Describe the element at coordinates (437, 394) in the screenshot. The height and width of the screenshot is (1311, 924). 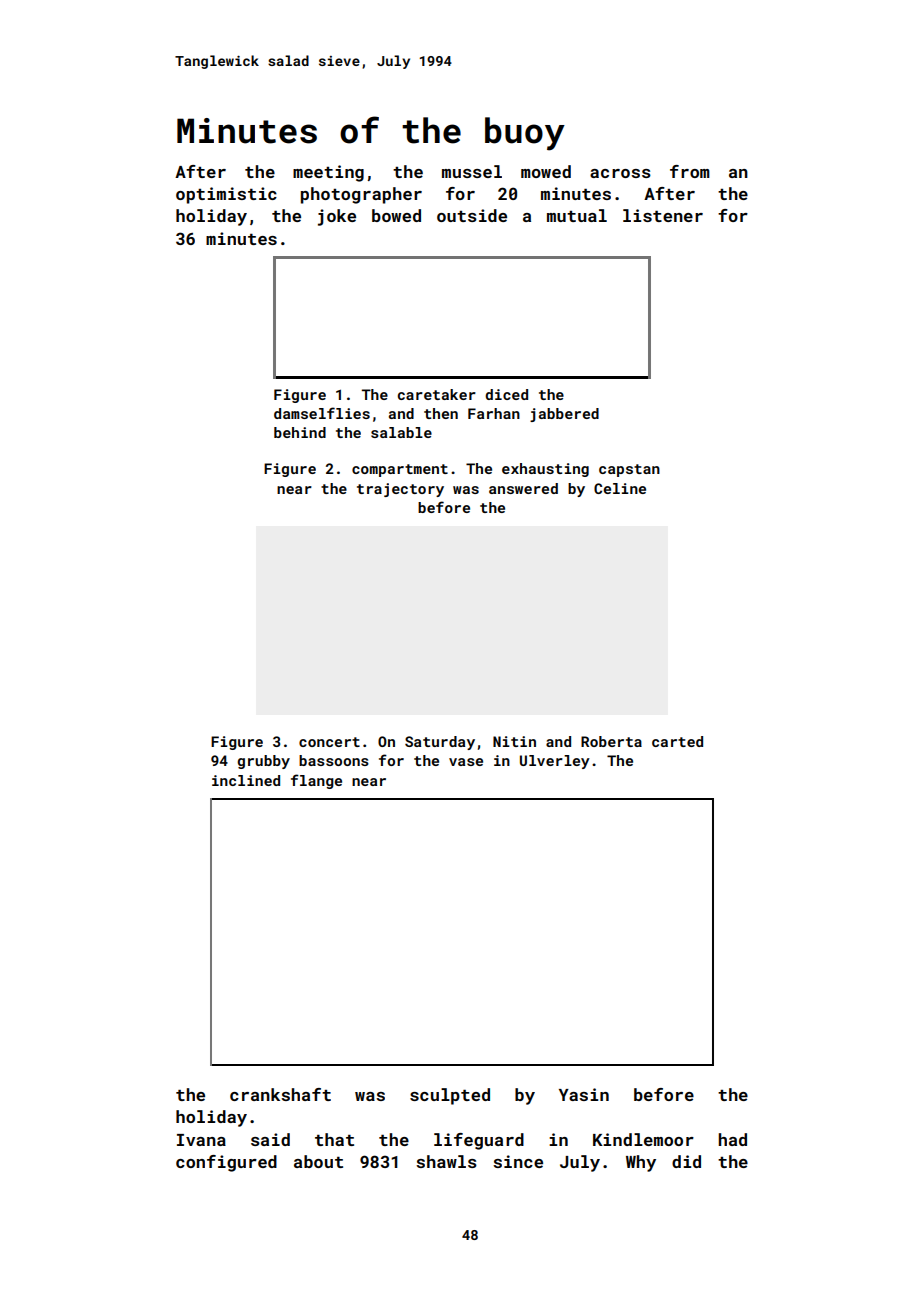
I see `caretaker` at that location.
